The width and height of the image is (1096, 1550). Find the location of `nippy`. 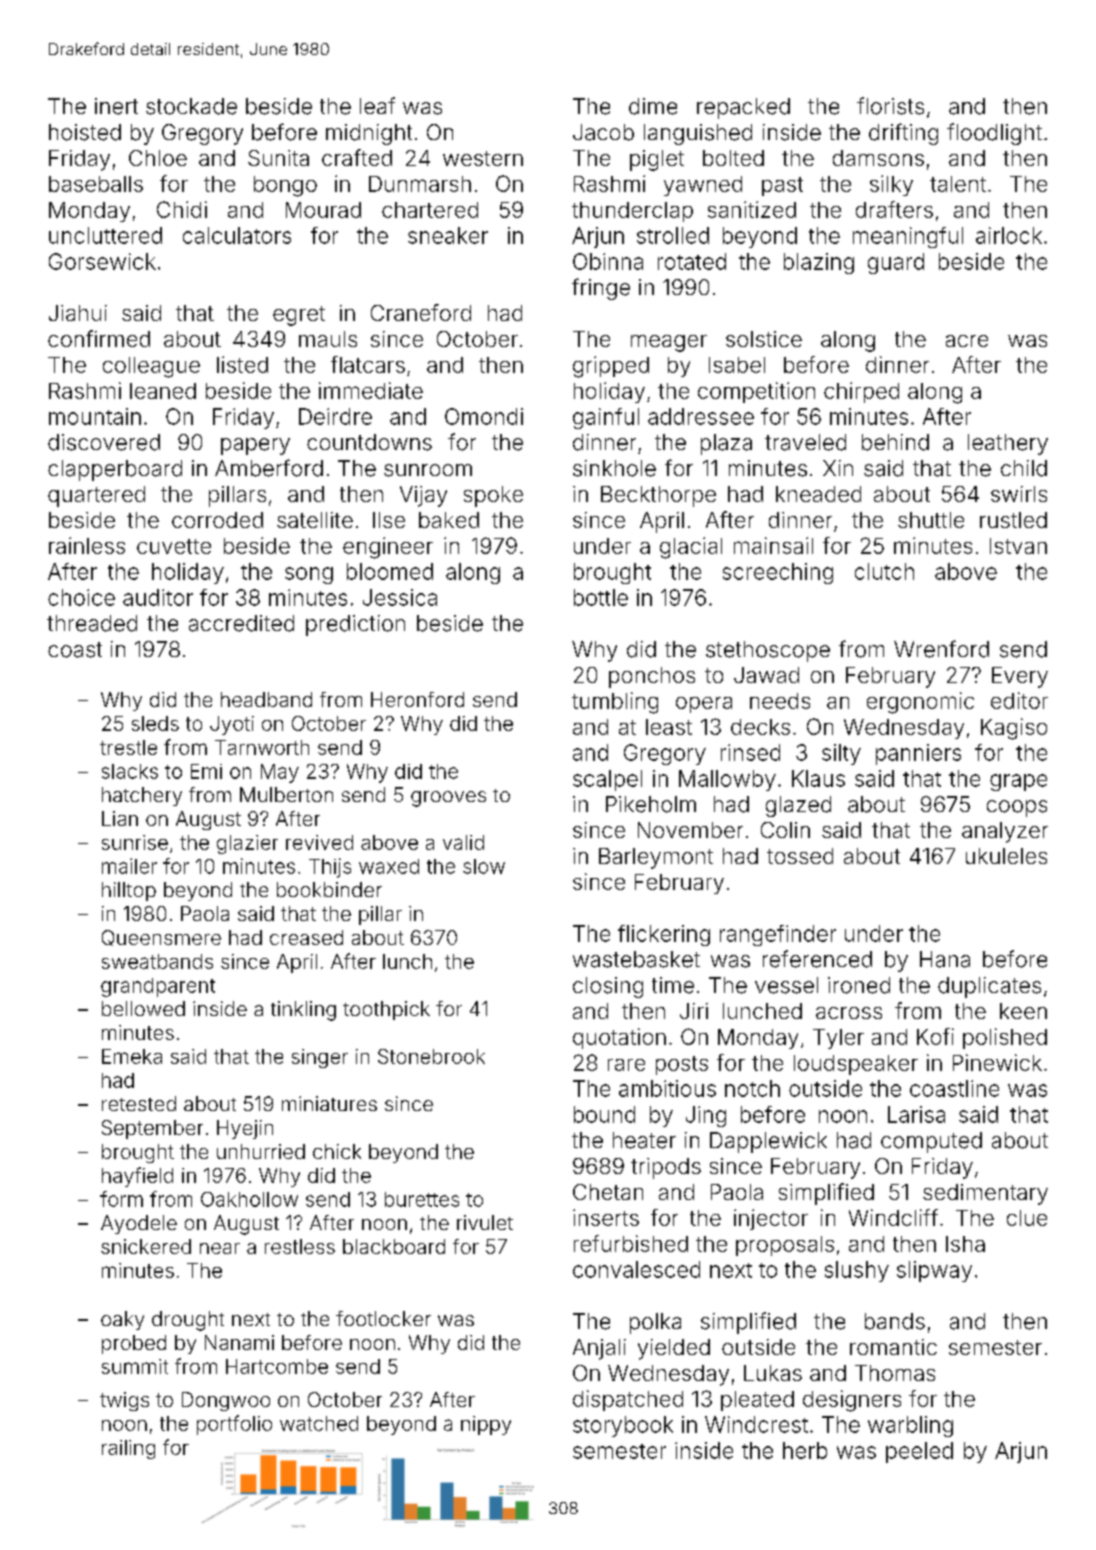

nippy is located at coordinates (486, 1425).
